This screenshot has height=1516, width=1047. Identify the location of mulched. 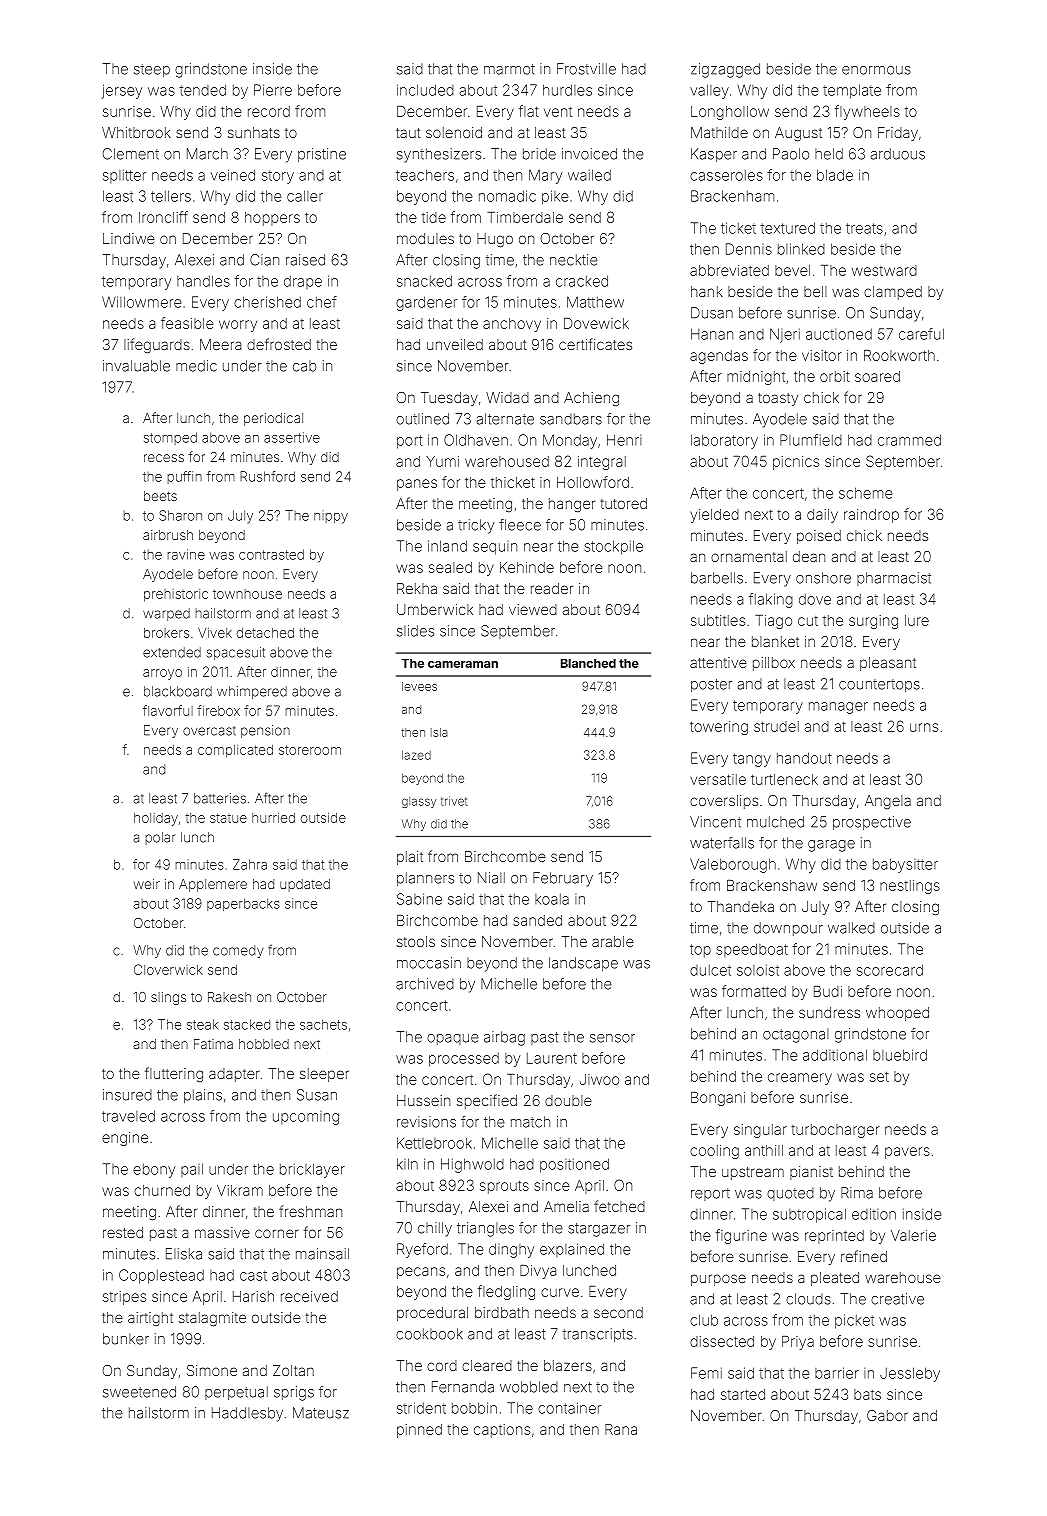
(775, 822).
